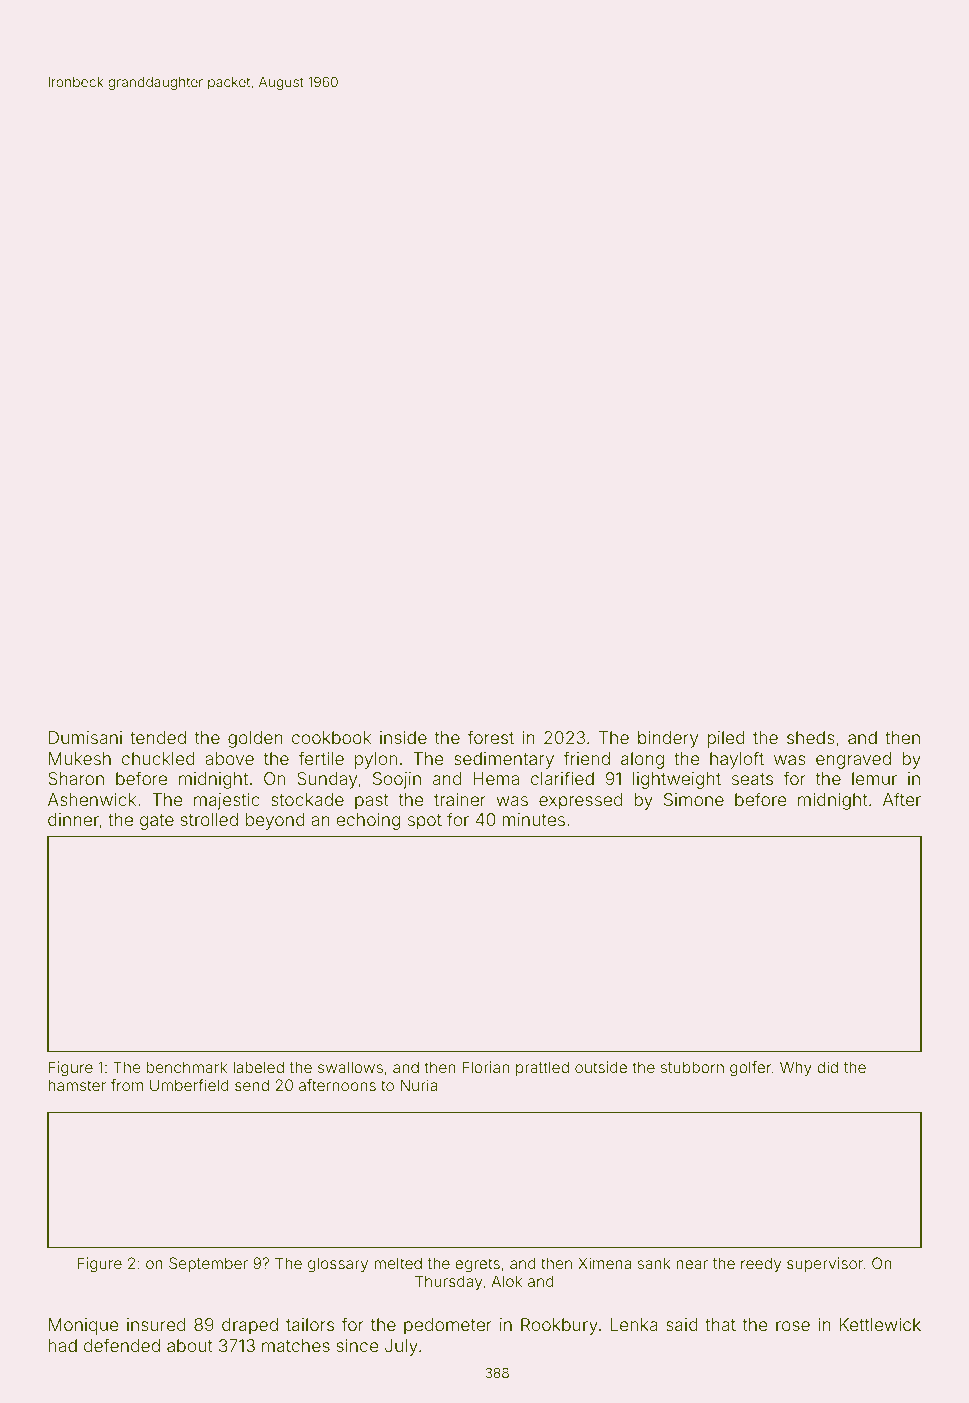 The image size is (969, 1403). Describe the element at coordinates (827, 1067) in the document. I see `did` at that location.
